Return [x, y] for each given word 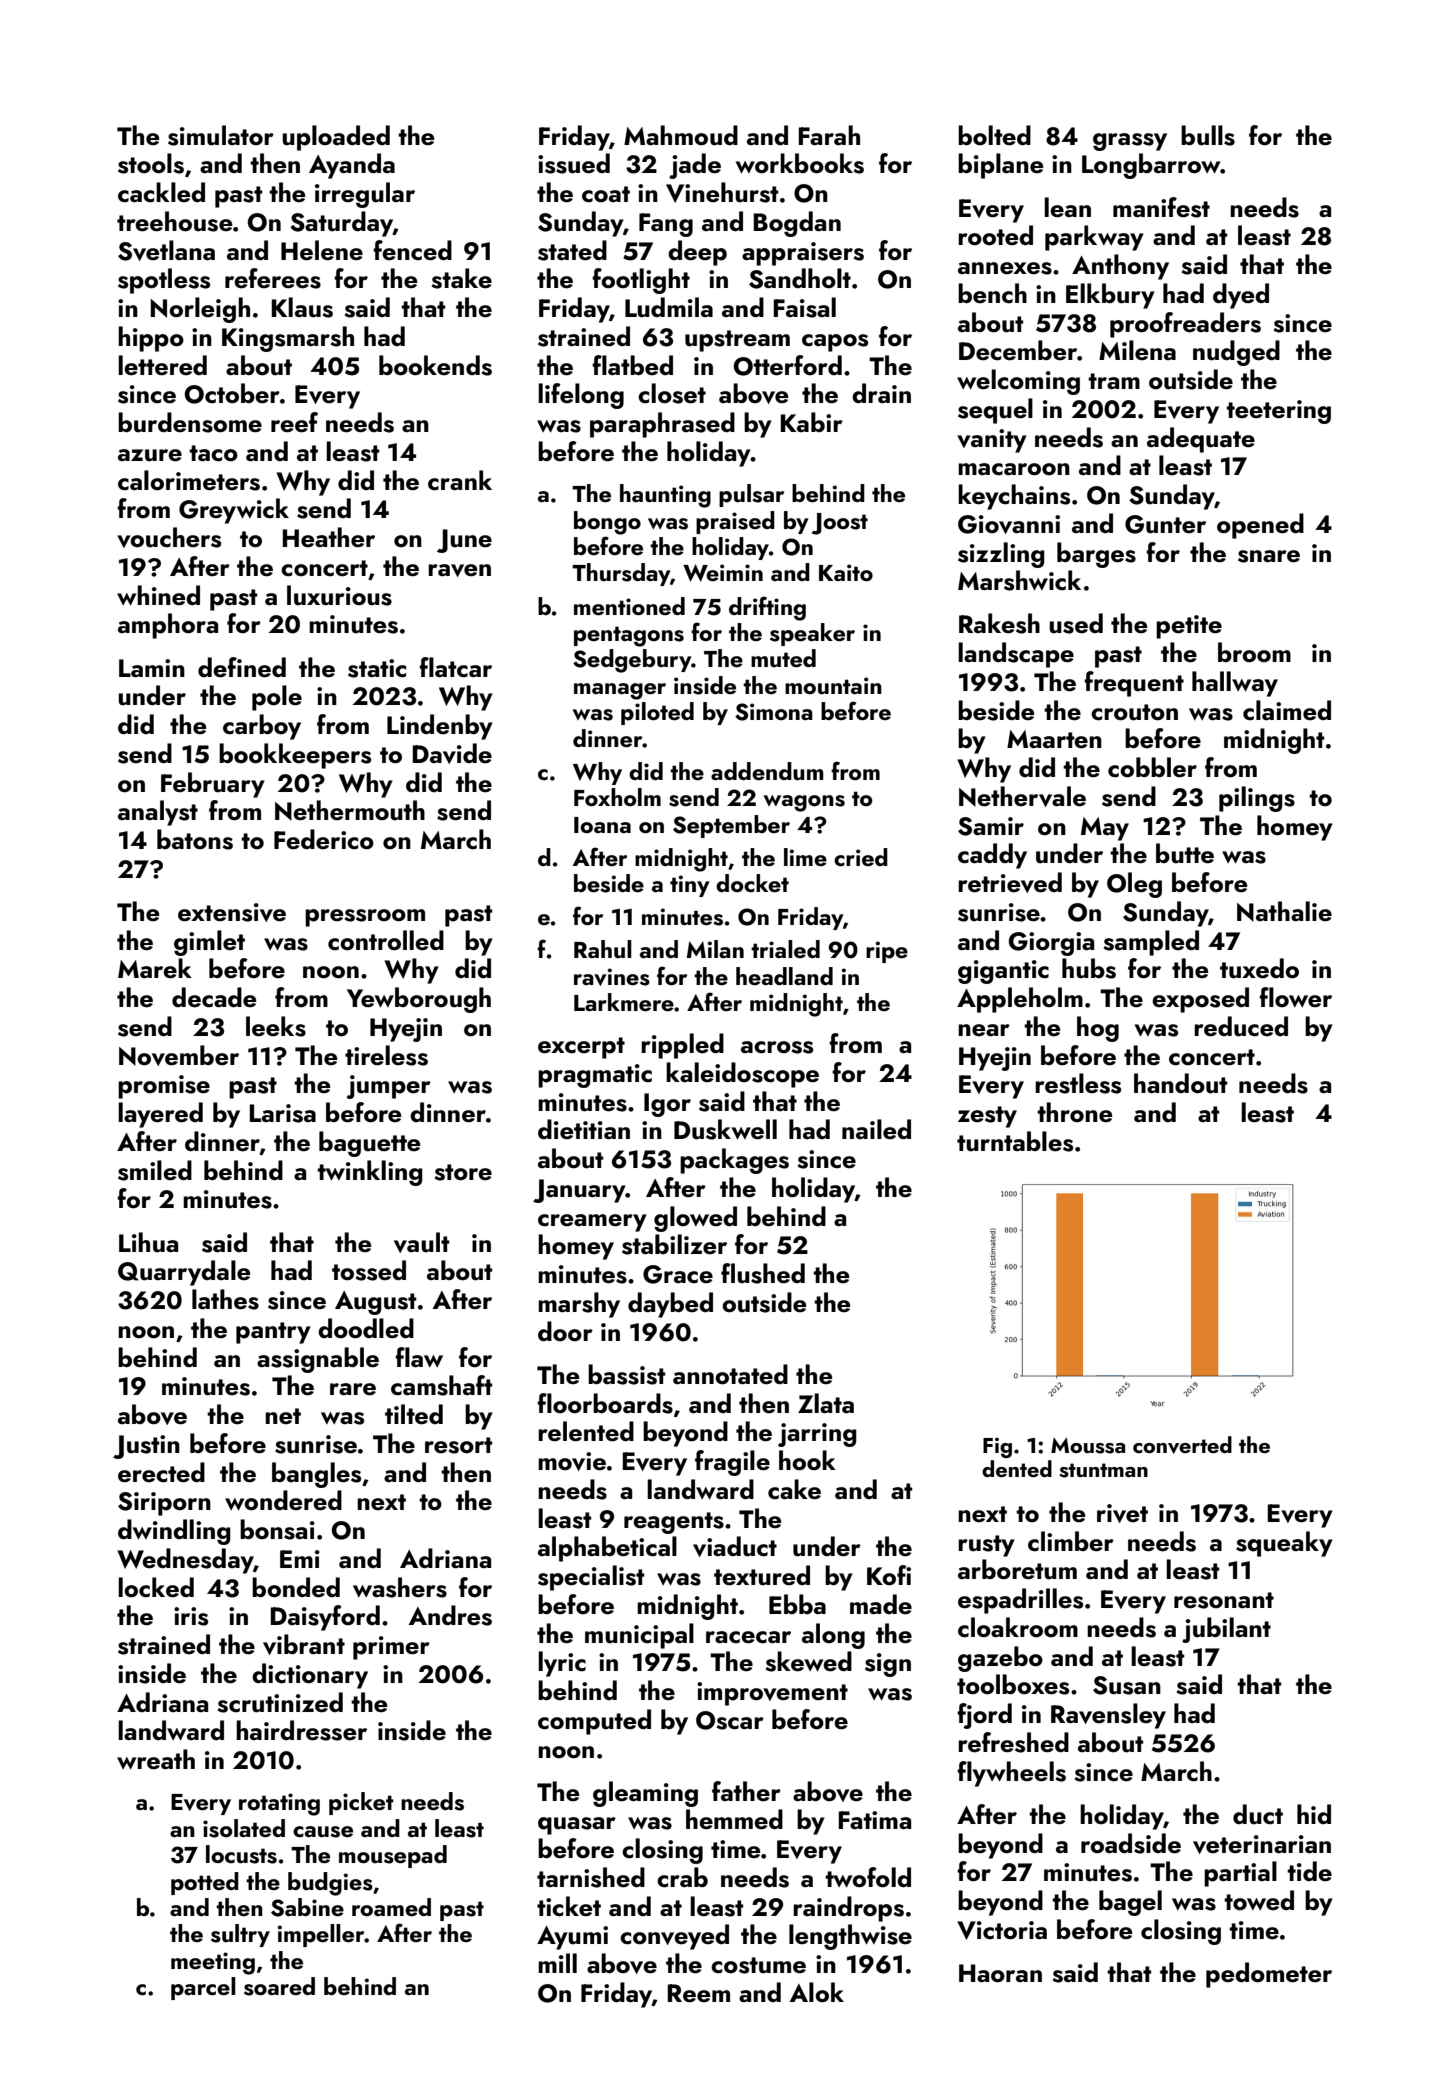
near [984, 1030]
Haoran [1000, 1973]
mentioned [629, 606]
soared [279, 1986]
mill [557, 1963]
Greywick [234, 511]
